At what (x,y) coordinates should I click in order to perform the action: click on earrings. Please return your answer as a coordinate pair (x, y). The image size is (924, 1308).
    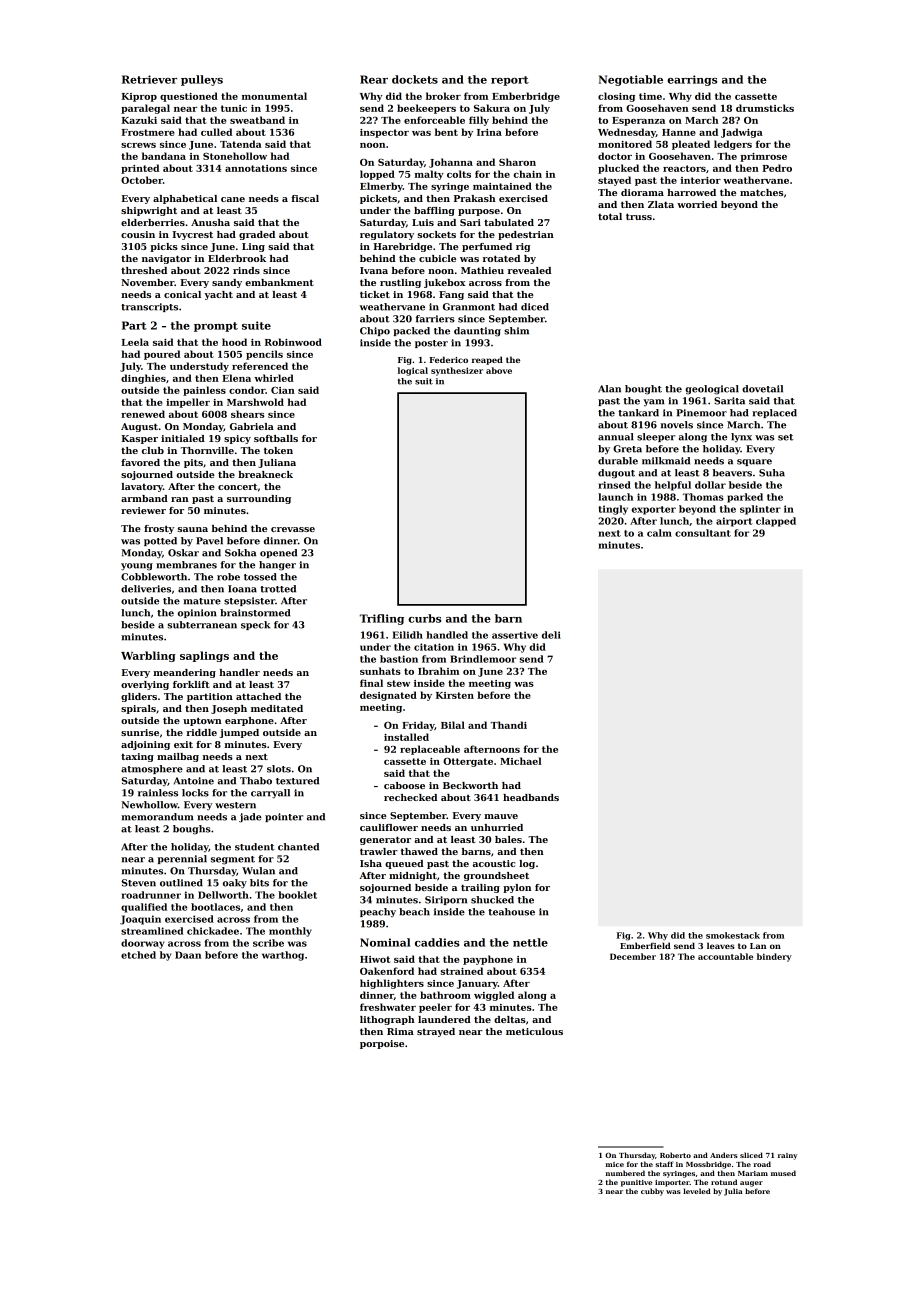
    Looking at the image, I should click on (692, 80).
